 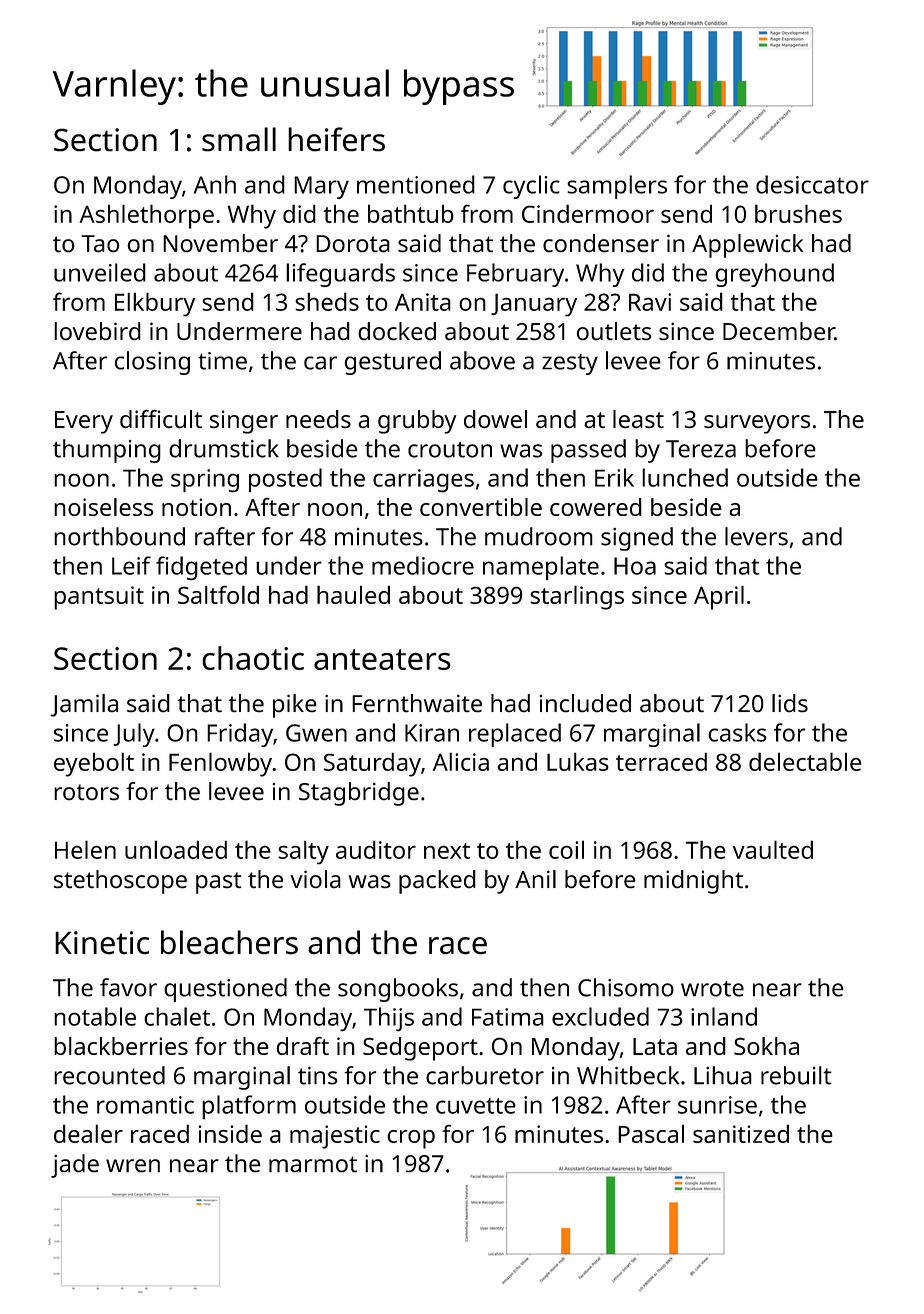 I want to click on Pascal, so click(x=651, y=1134).
